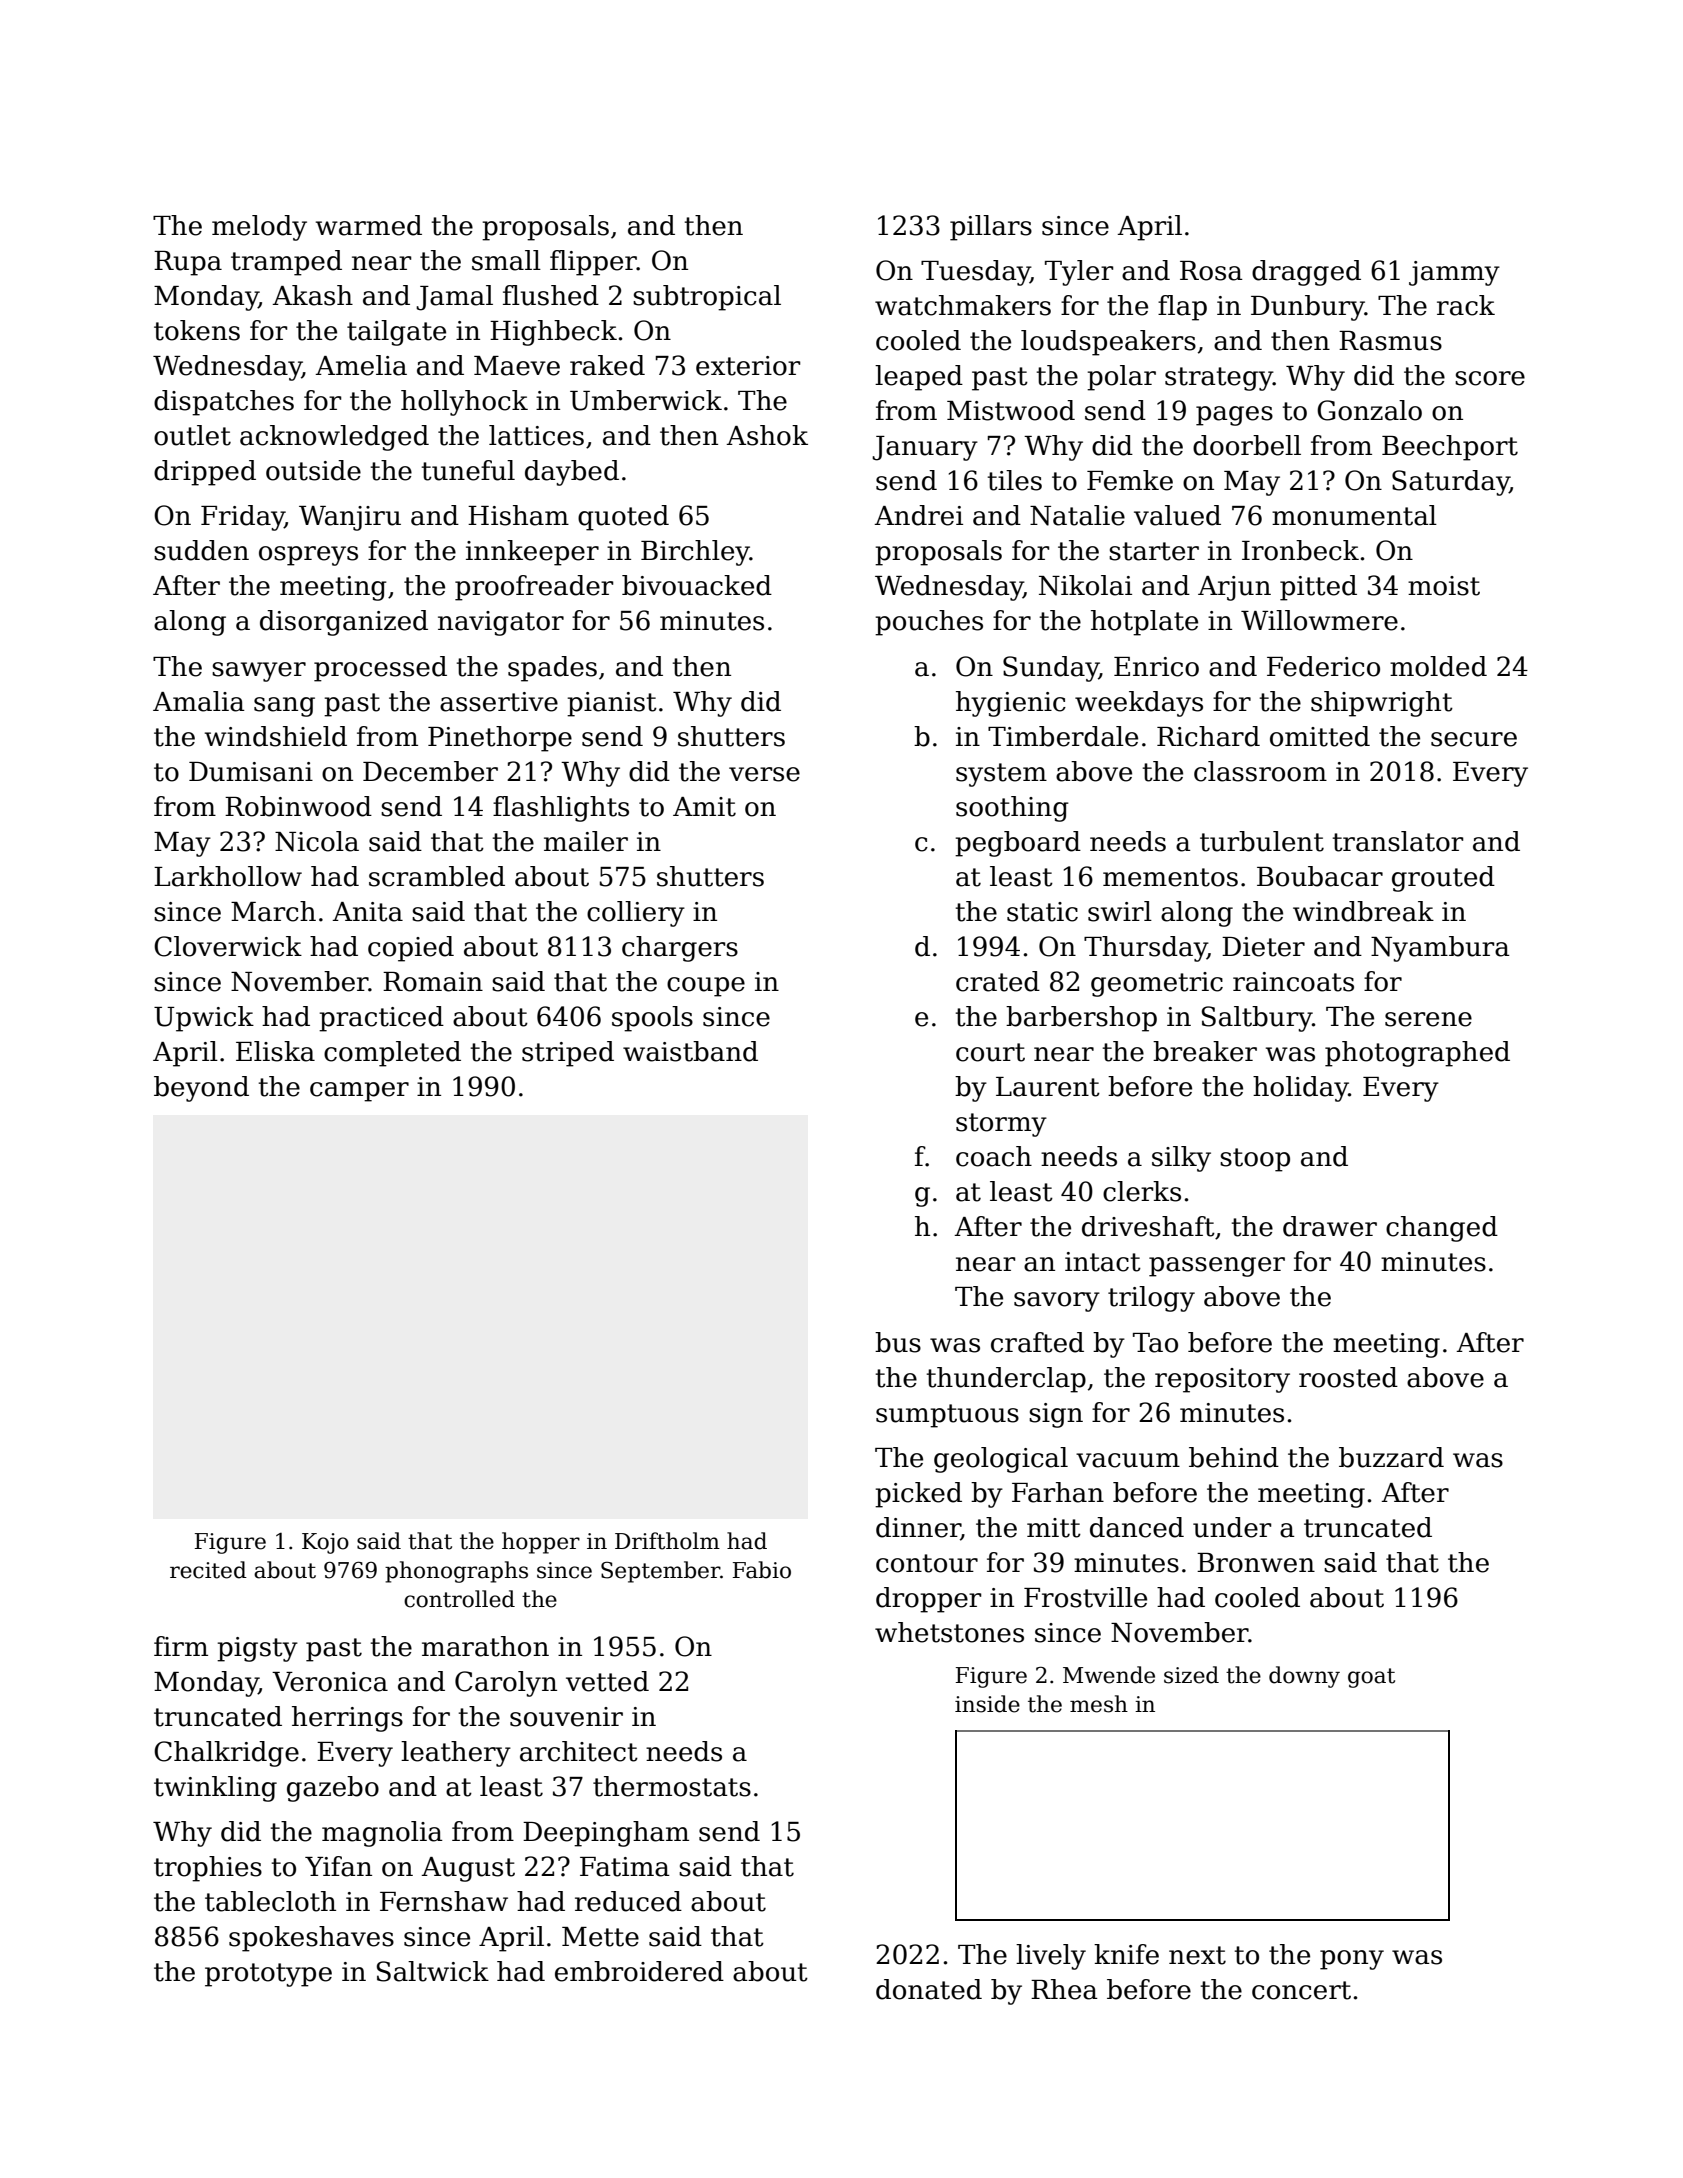 This page has height=2178, width=1683. I want to click on changed, so click(1442, 1229).
